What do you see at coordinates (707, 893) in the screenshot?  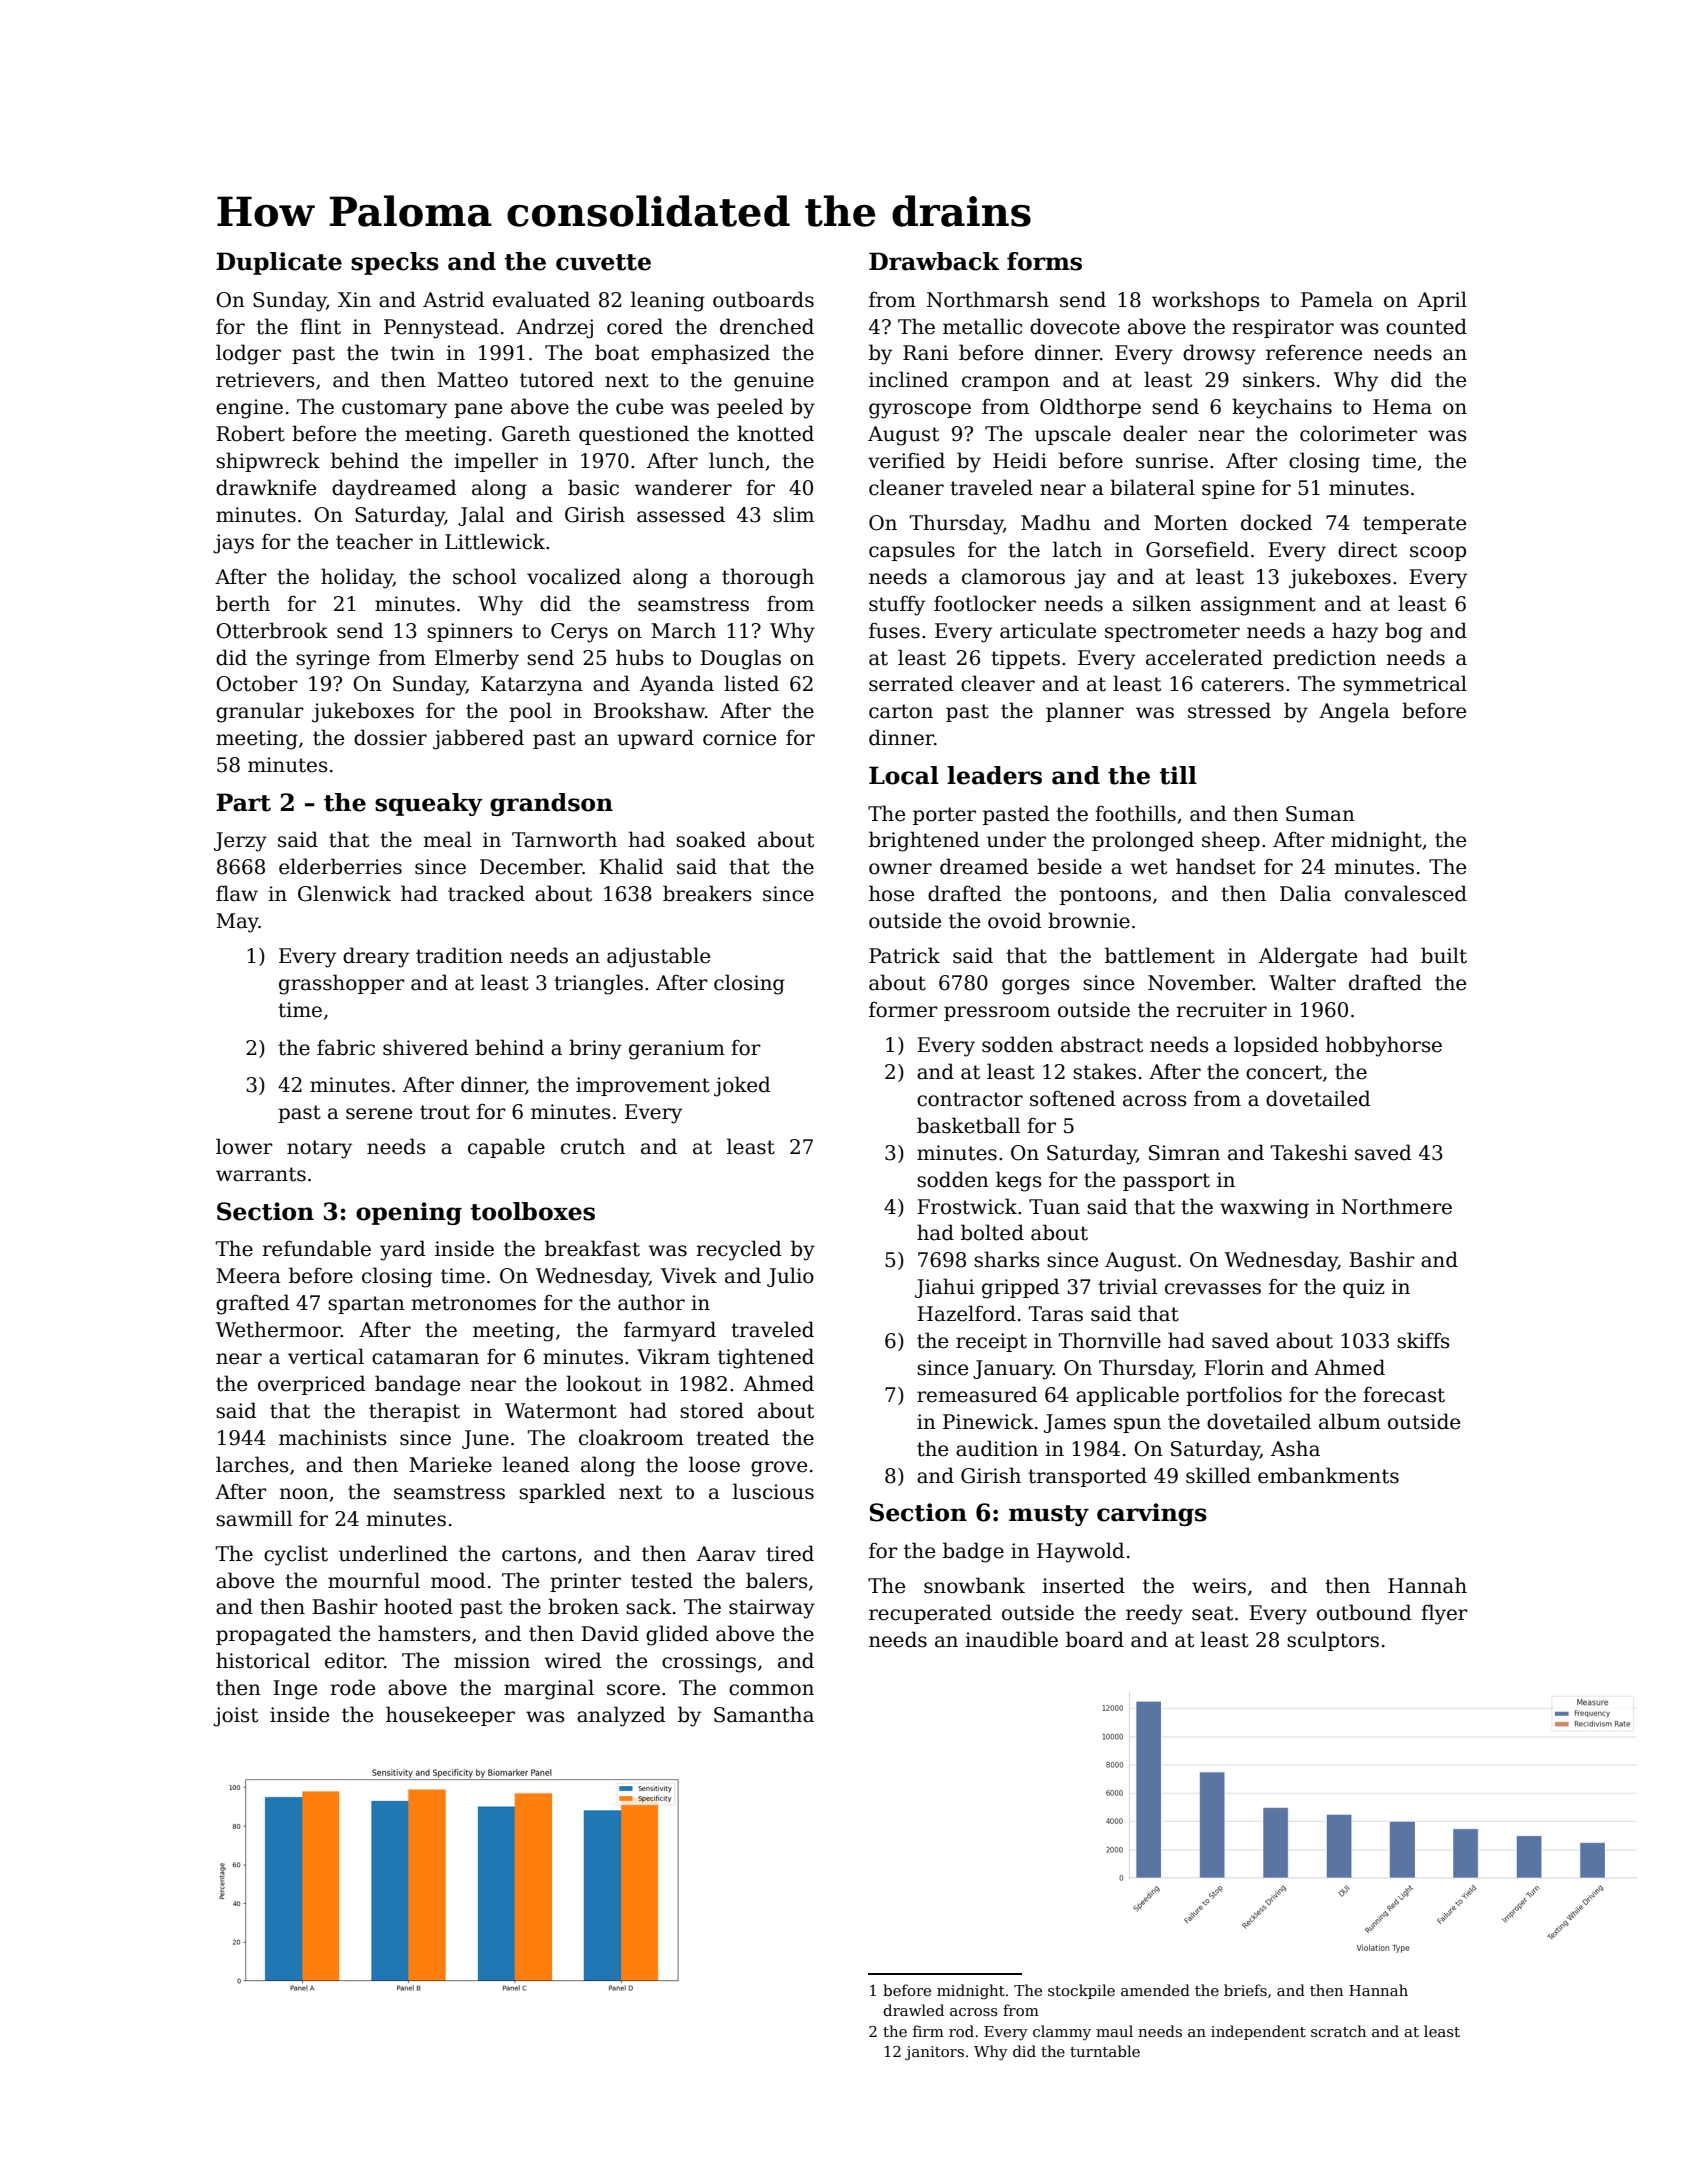 I see `breakers` at bounding box center [707, 893].
